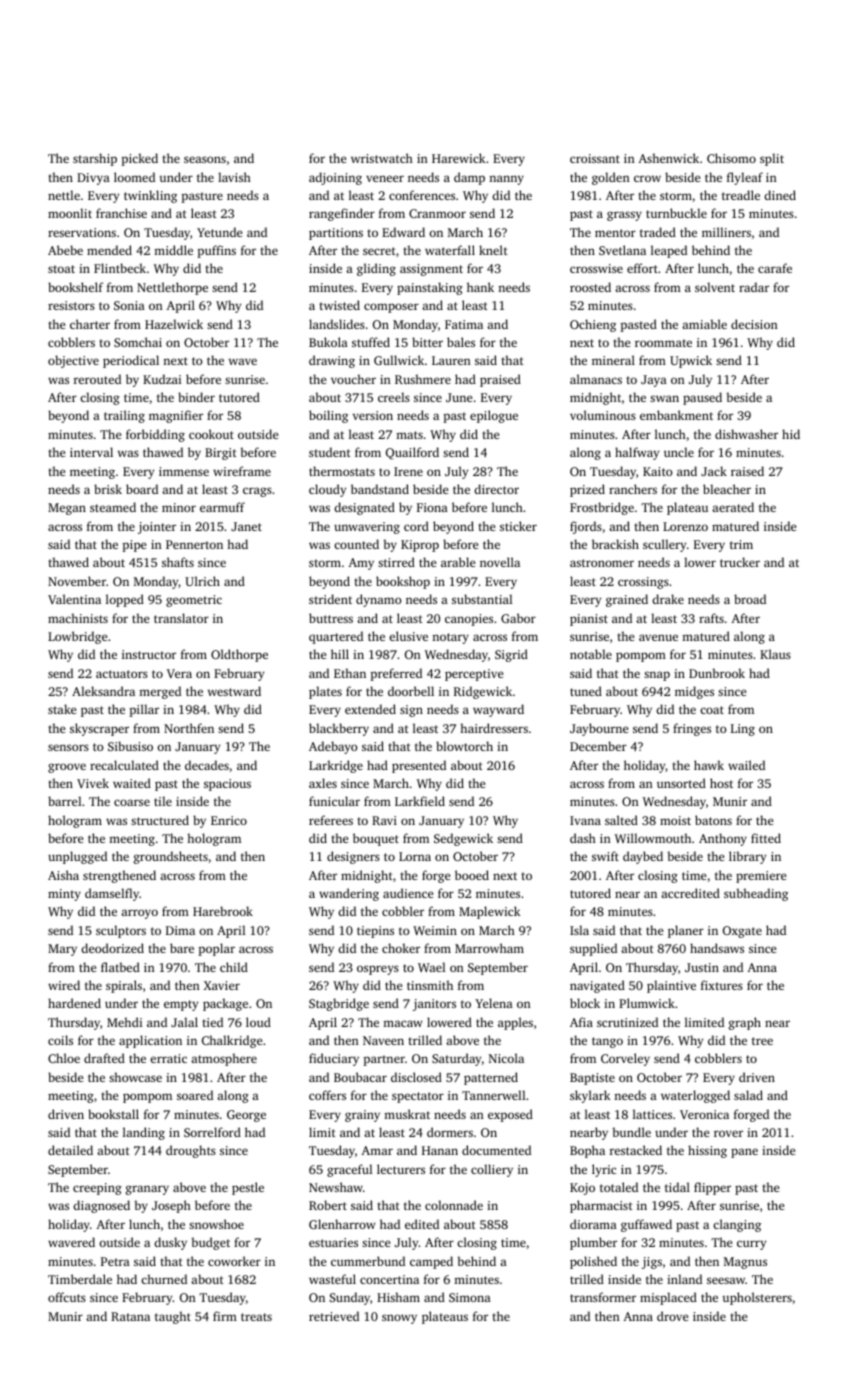 This image has height=1400, width=849. What do you see at coordinates (780, 195) in the image?
I see `dined` at bounding box center [780, 195].
